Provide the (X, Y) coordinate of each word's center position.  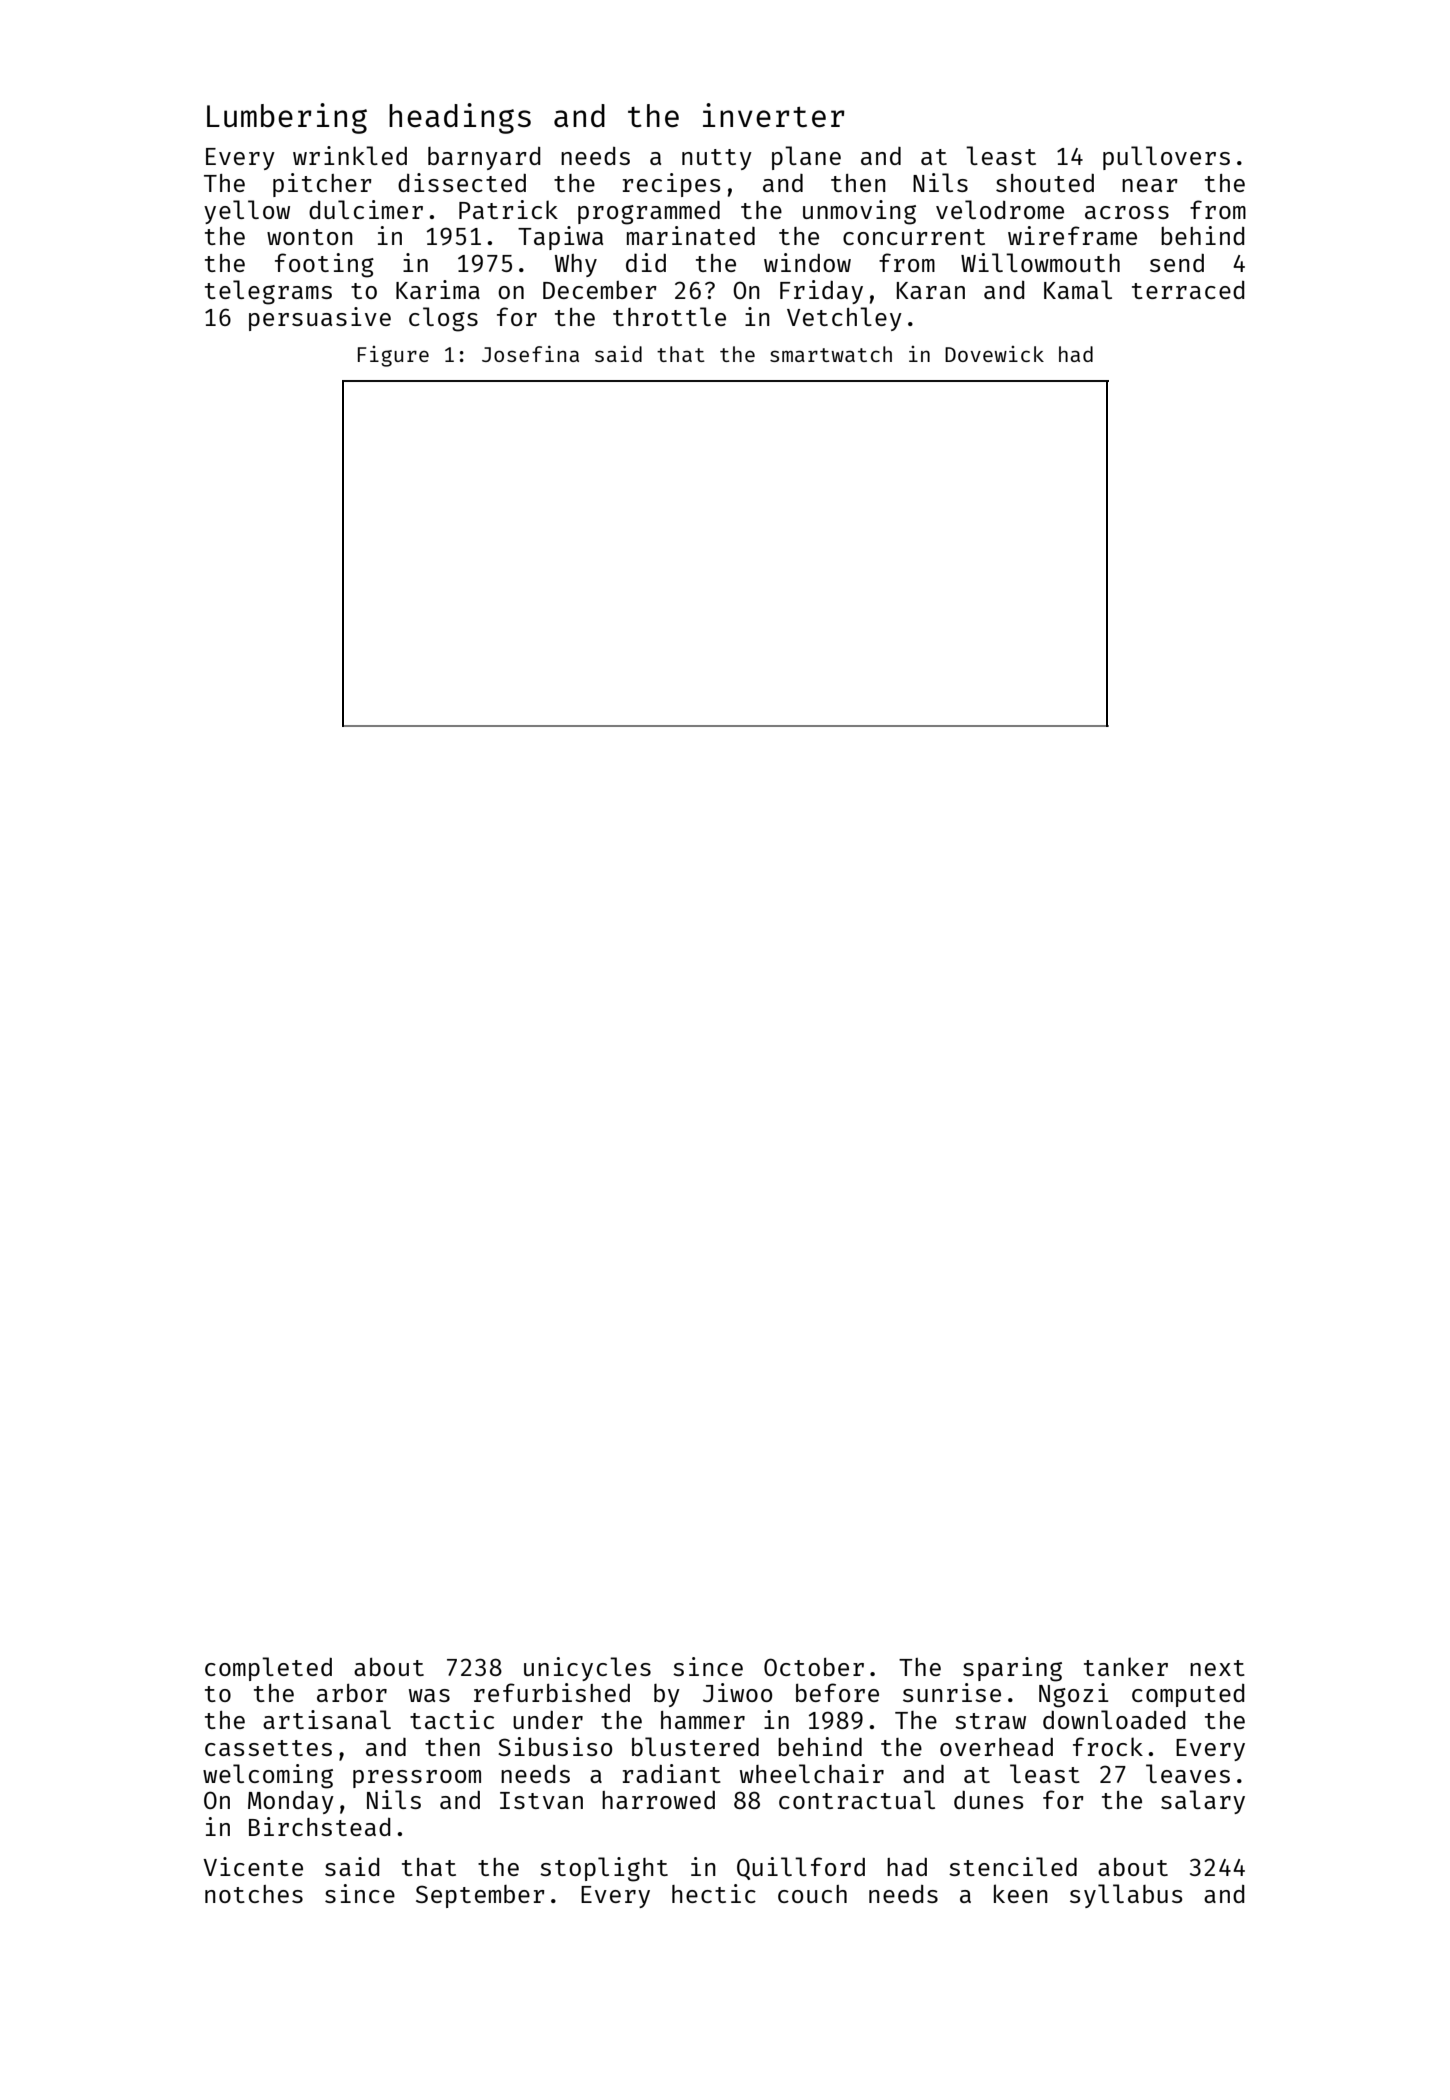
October (814, 1667)
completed (268, 1669)
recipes (671, 185)
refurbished (552, 1692)
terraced (1188, 290)
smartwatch (831, 354)
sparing (1012, 1669)
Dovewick (994, 354)
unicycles (587, 1669)
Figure (393, 356)
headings (460, 118)
